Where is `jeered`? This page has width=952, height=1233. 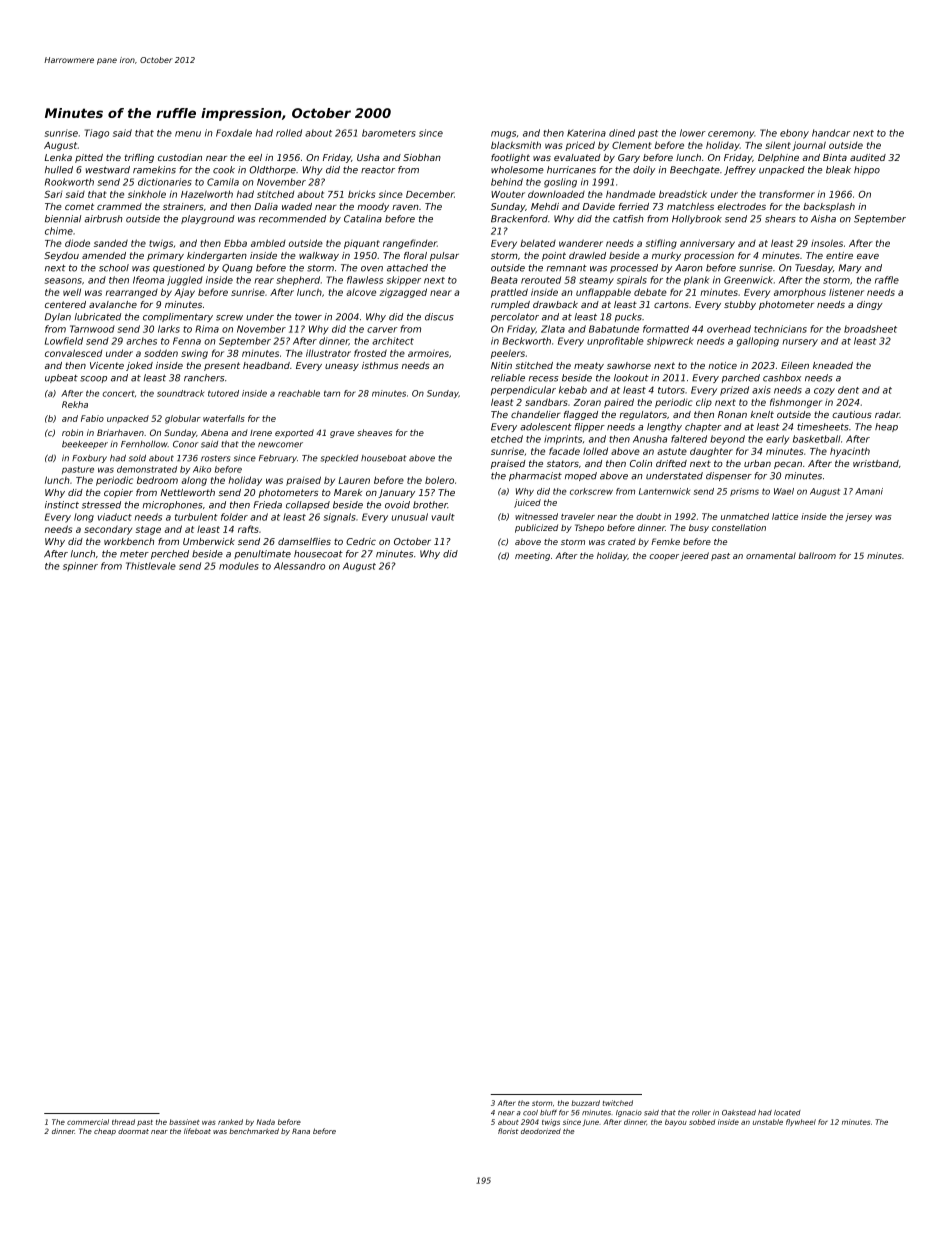
jeered is located at coordinates (694, 556).
